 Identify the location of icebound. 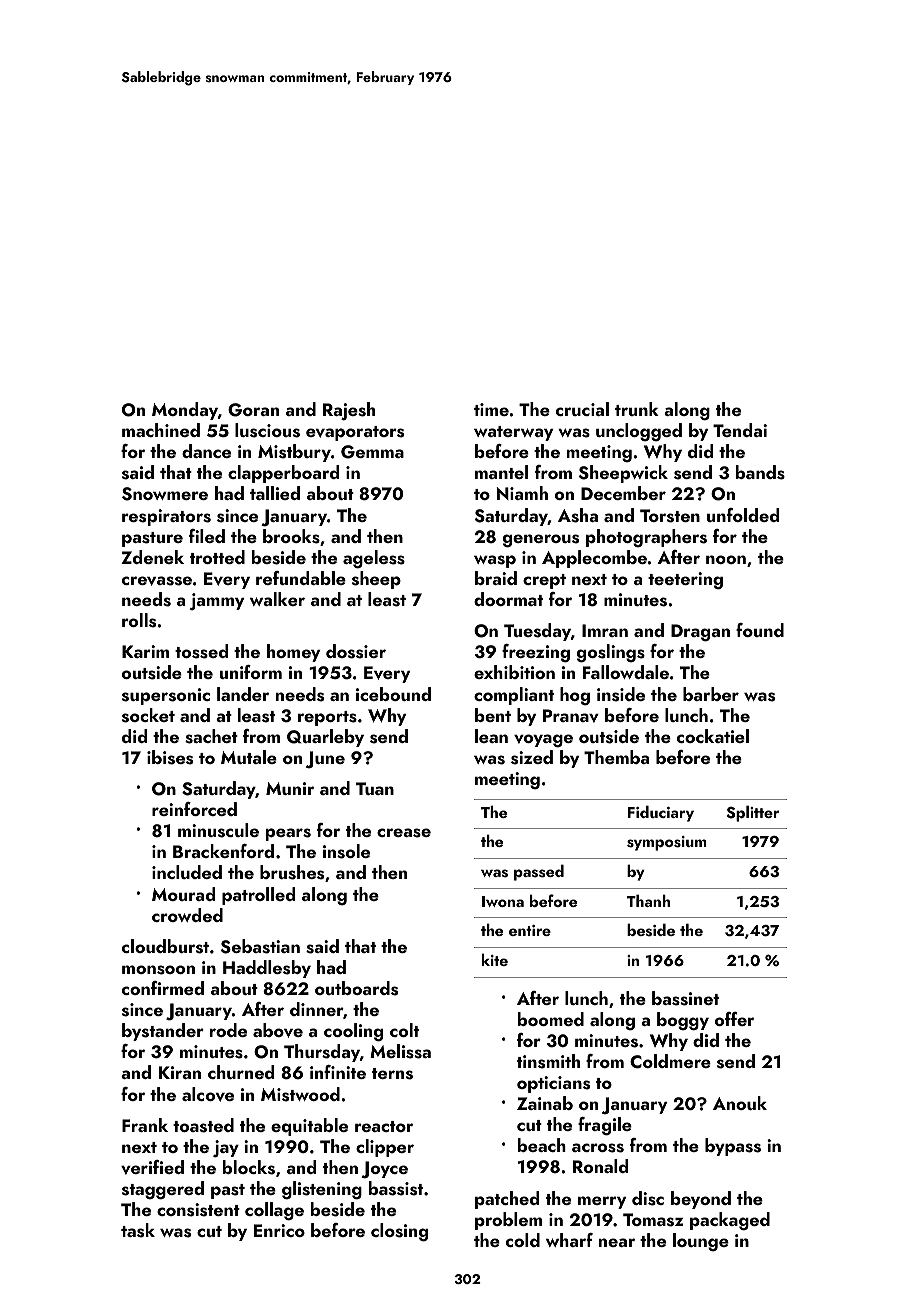
(393, 694).
